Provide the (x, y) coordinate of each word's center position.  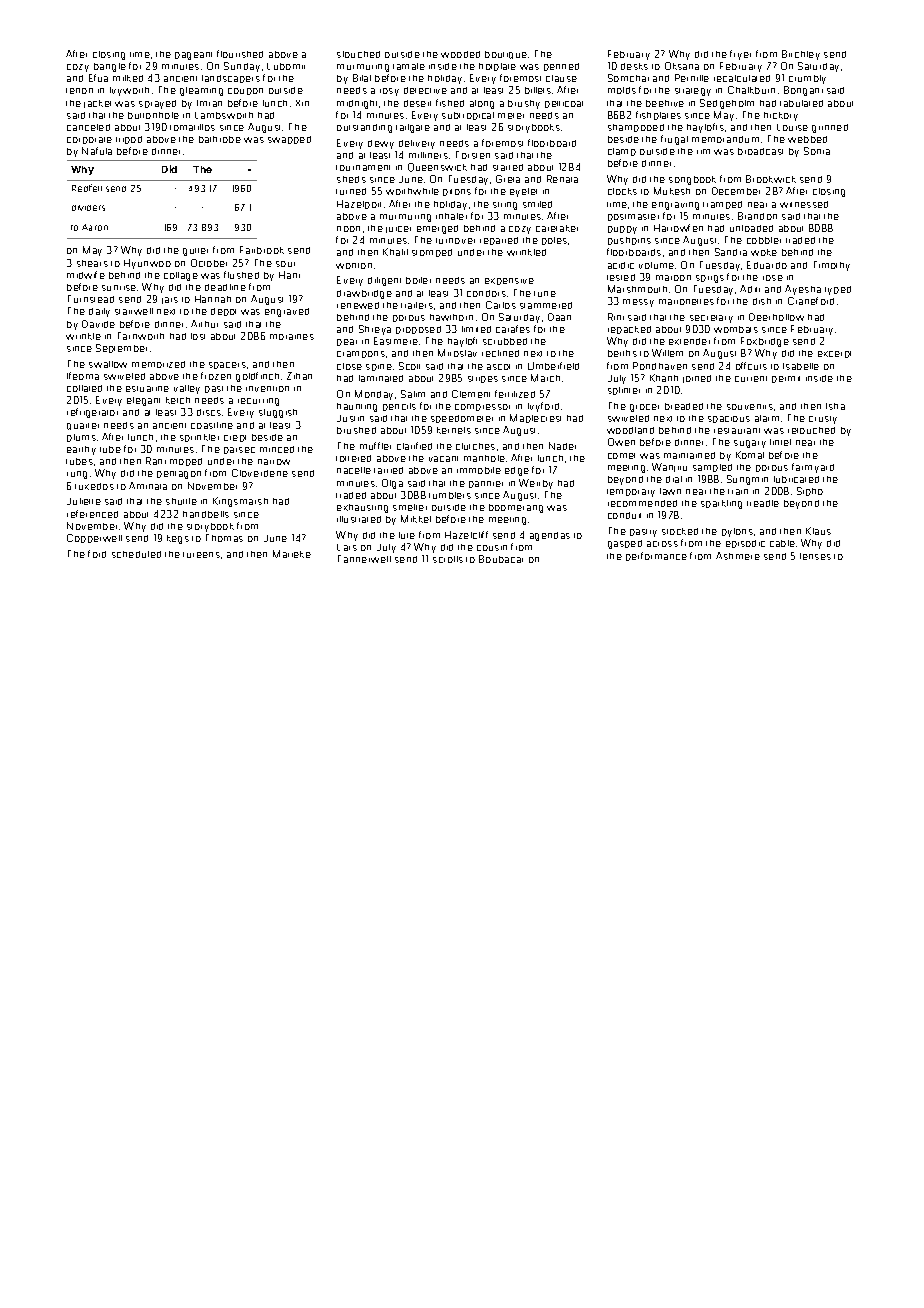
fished (450, 103)
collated (84, 388)
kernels (454, 430)
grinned (830, 128)
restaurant (737, 431)
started (508, 167)
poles (554, 241)
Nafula (97, 151)
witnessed (804, 204)
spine (379, 367)
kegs (178, 539)
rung (77, 475)
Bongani (803, 91)
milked (128, 78)
